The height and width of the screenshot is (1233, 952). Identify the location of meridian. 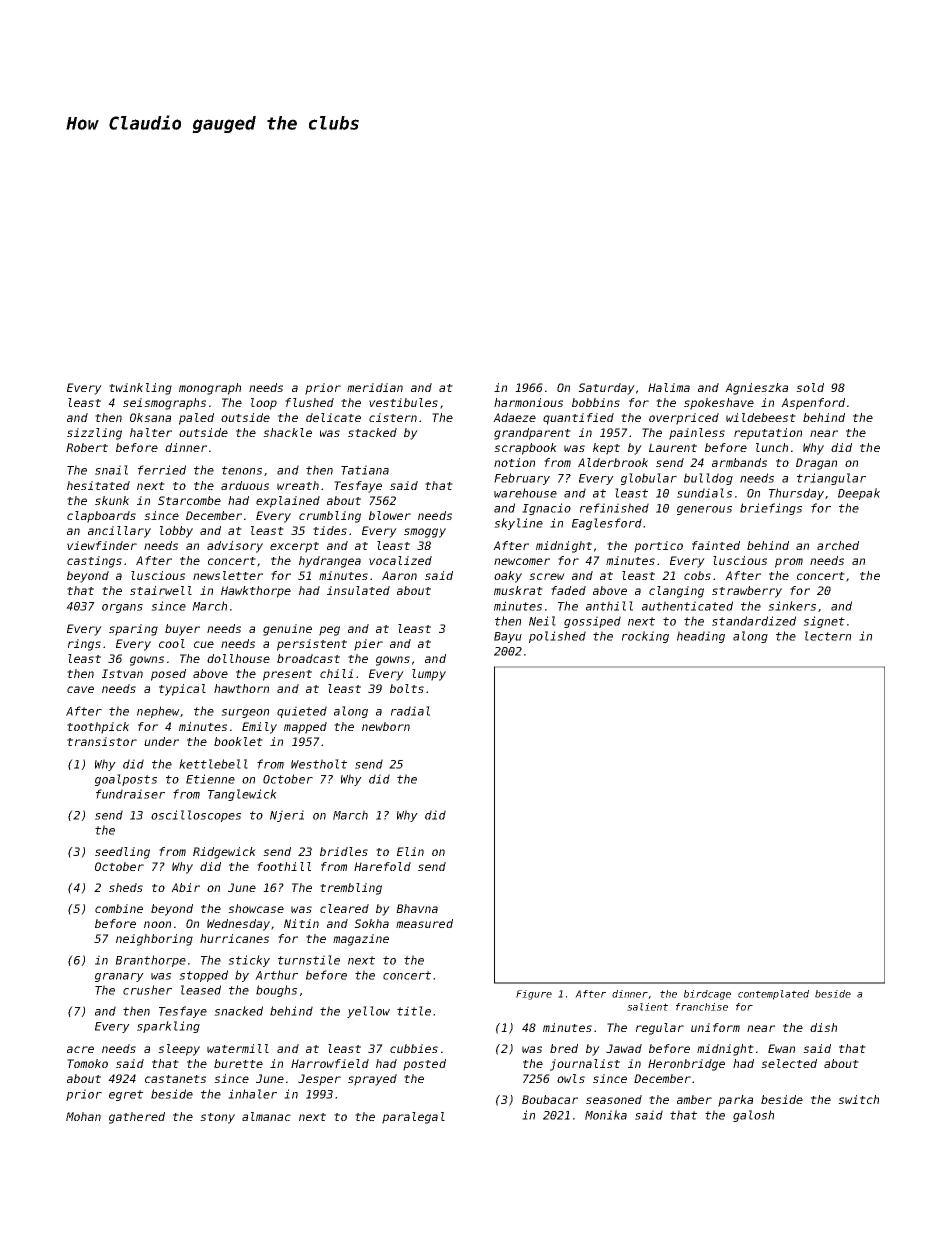
(375, 387).
